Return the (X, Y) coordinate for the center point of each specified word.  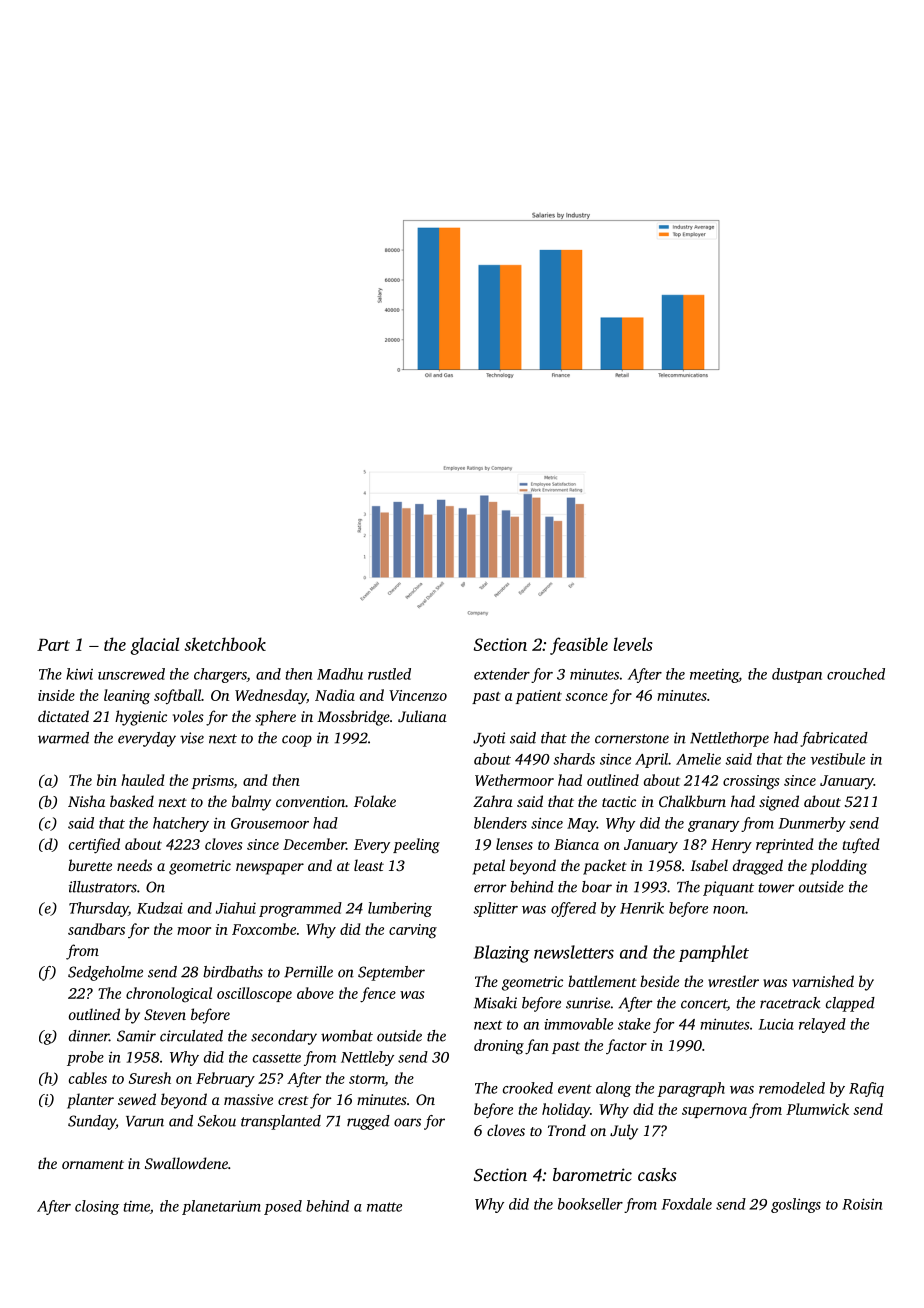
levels (633, 644)
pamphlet (714, 953)
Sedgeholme (105, 973)
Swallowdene (186, 1163)
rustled (389, 674)
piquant (728, 888)
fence (378, 995)
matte (384, 1207)
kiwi (79, 674)
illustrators (103, 887)
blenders (500, 823)
